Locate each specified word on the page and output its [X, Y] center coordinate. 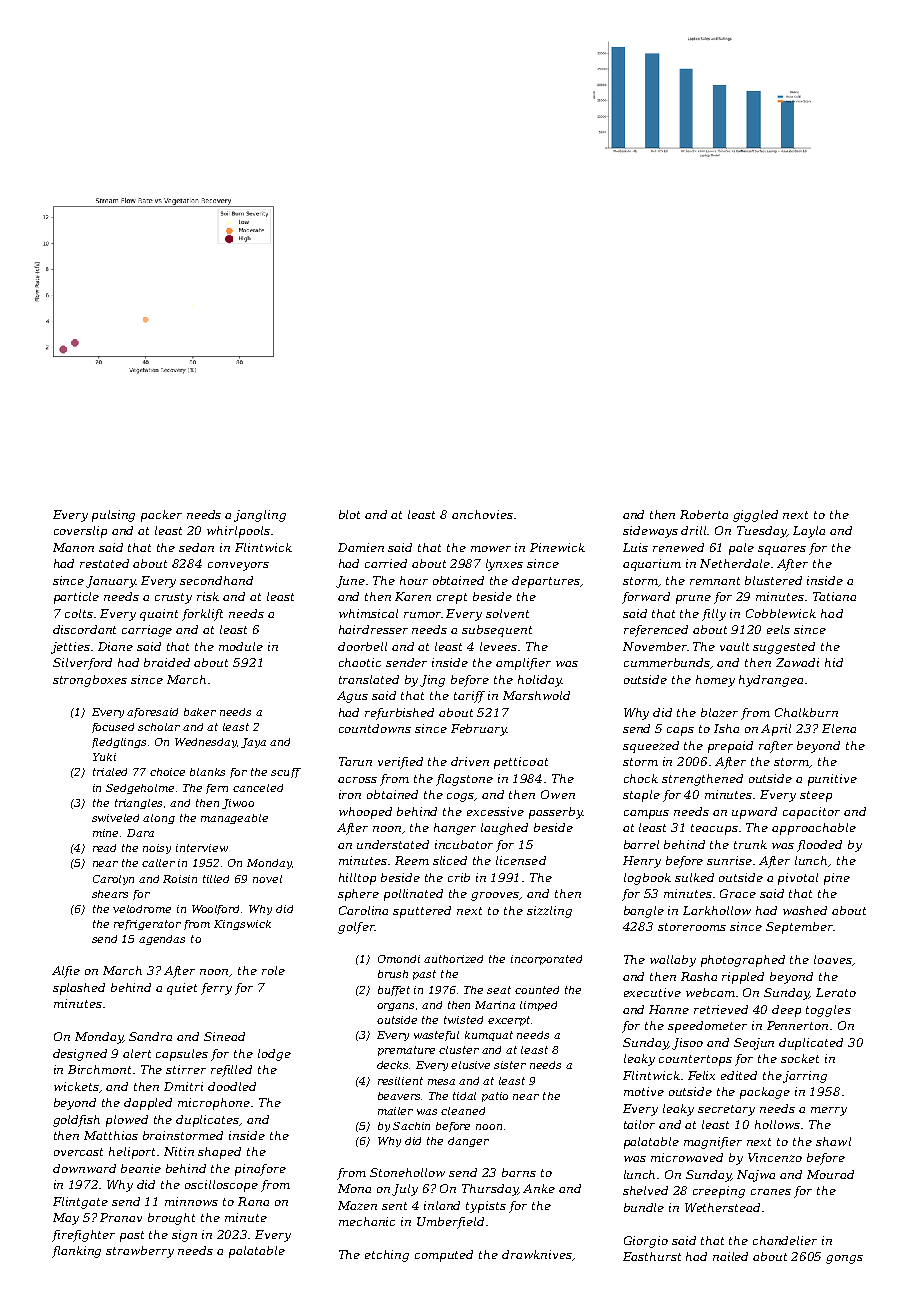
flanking [76, 1252]
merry [829, 1111]
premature [406, 1051]
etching [387, 1256]
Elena [839, 728]
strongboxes [90, 681]
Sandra [150, 1036]
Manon [73, 547]
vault [734, 646]
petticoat [521, 763]
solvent [507, 613]
